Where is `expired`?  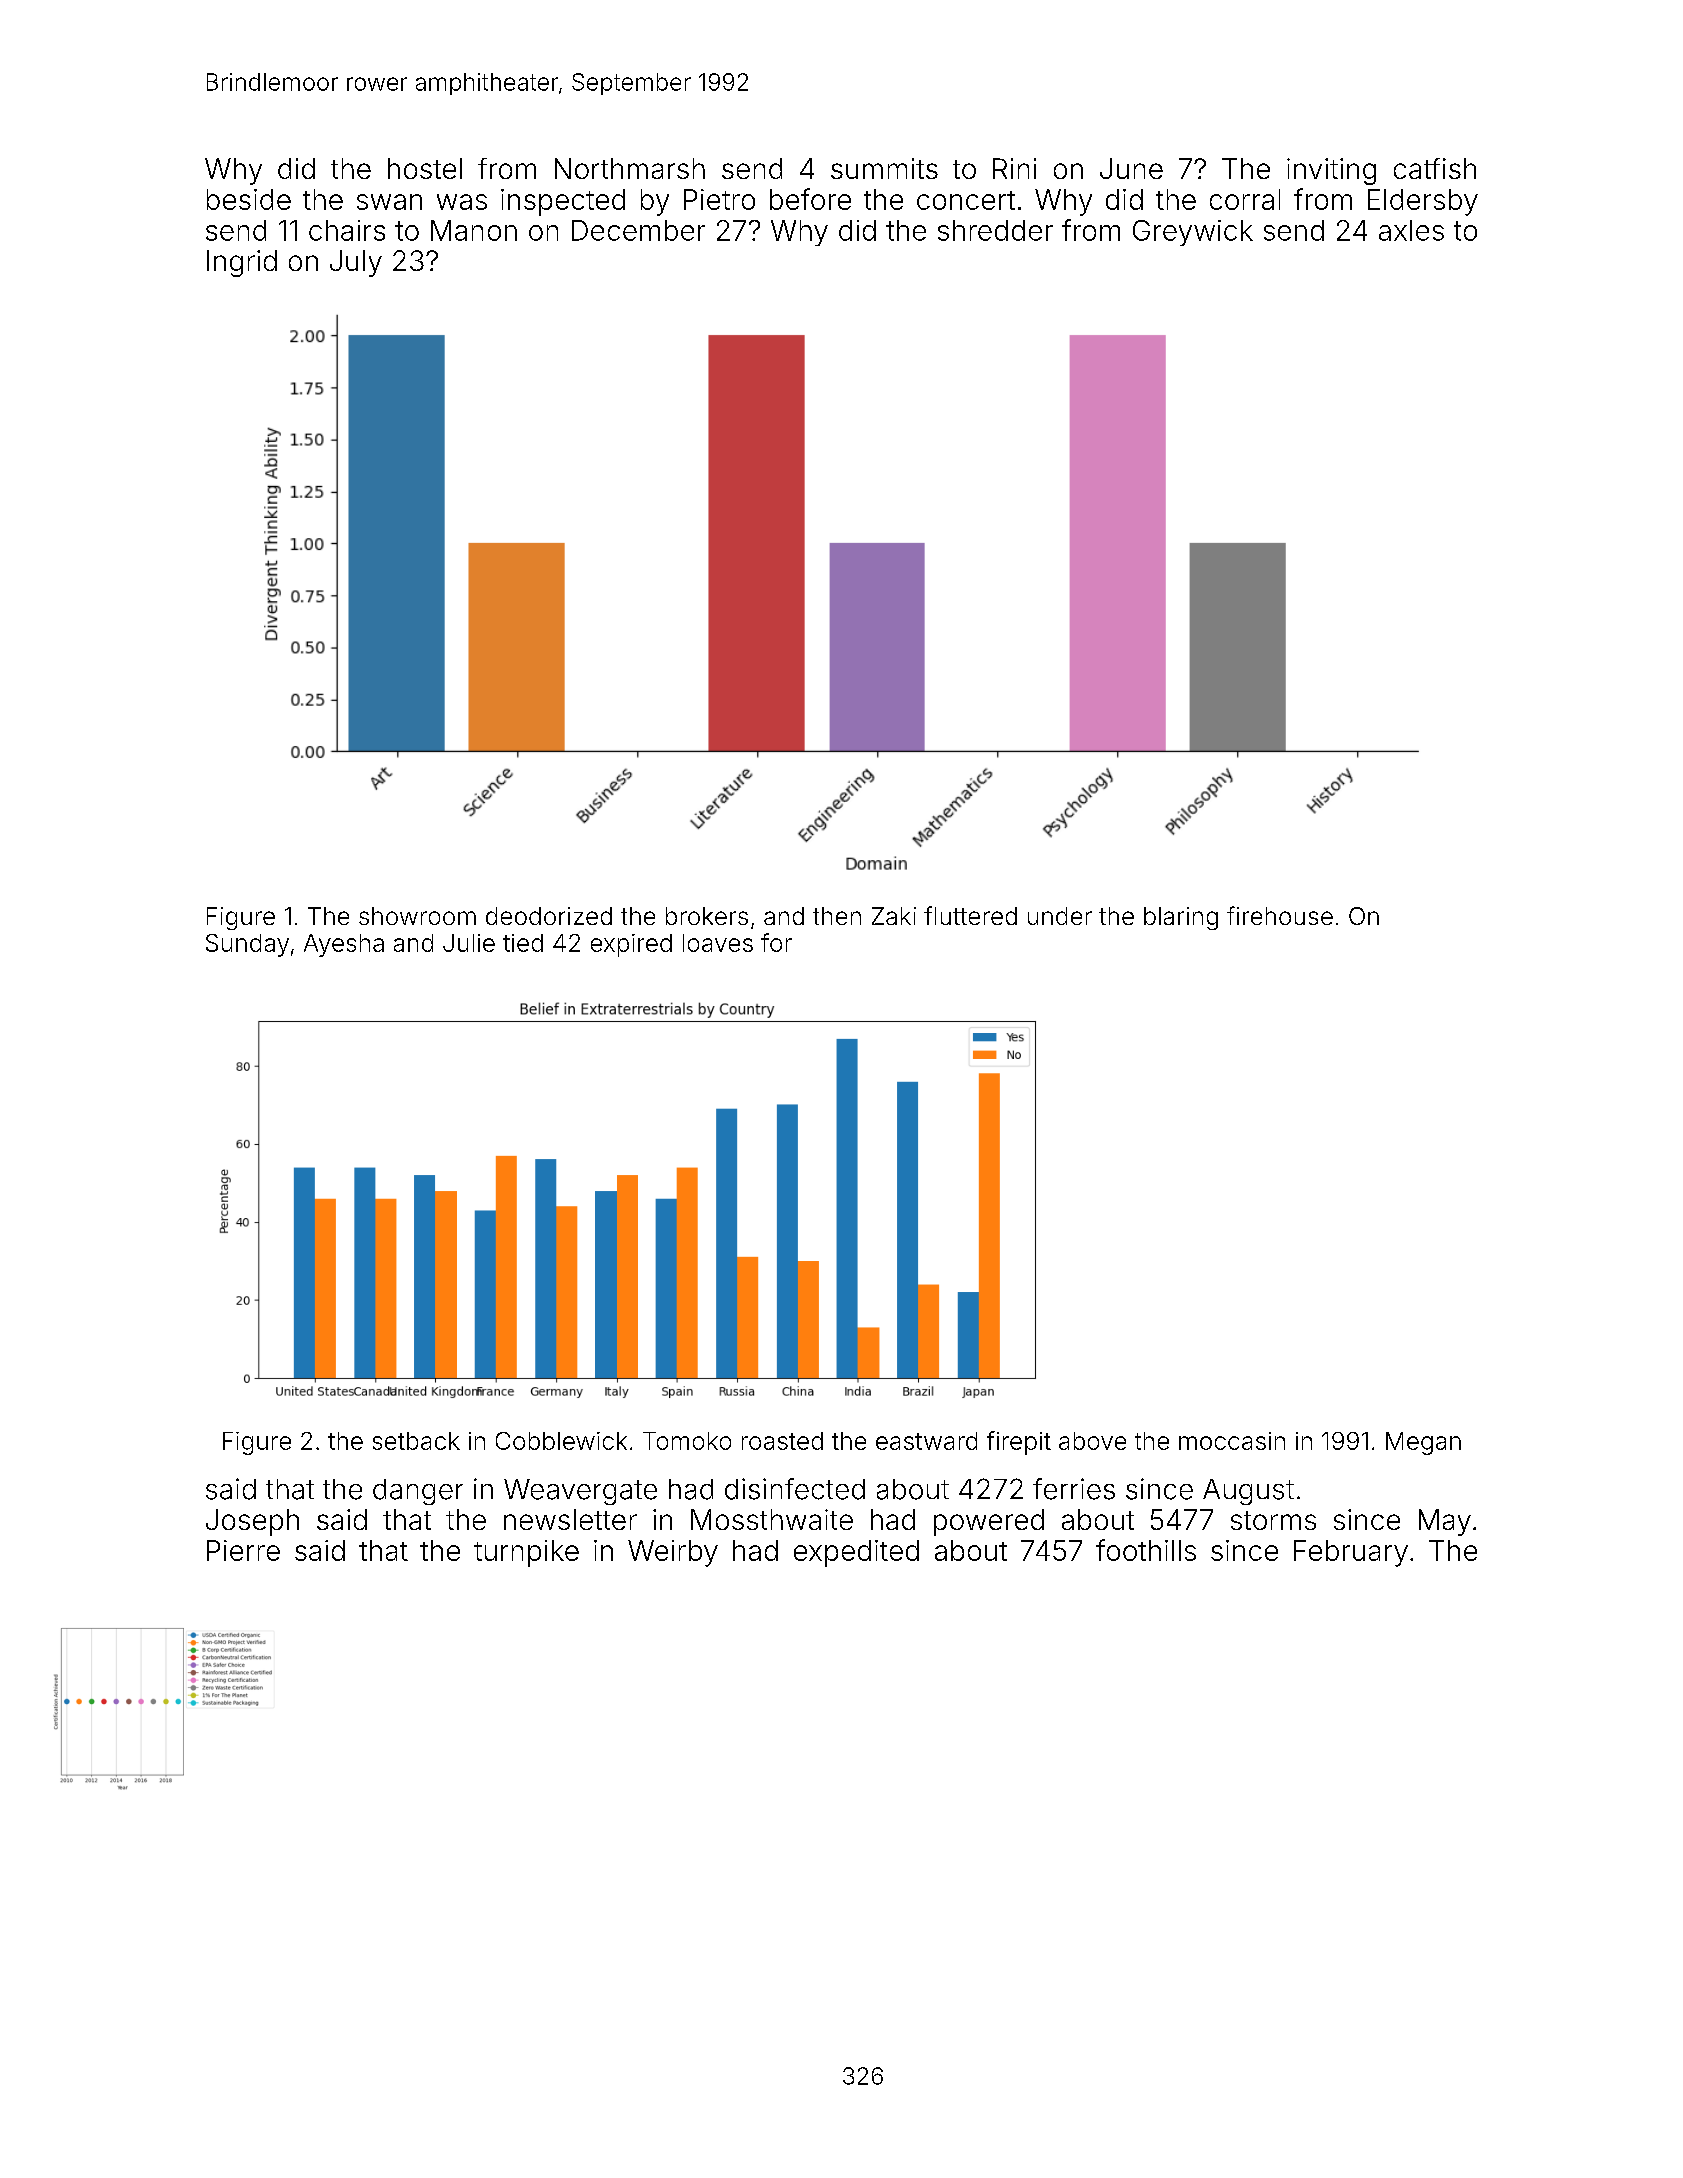 expired is located at coordinates (631, 945).
